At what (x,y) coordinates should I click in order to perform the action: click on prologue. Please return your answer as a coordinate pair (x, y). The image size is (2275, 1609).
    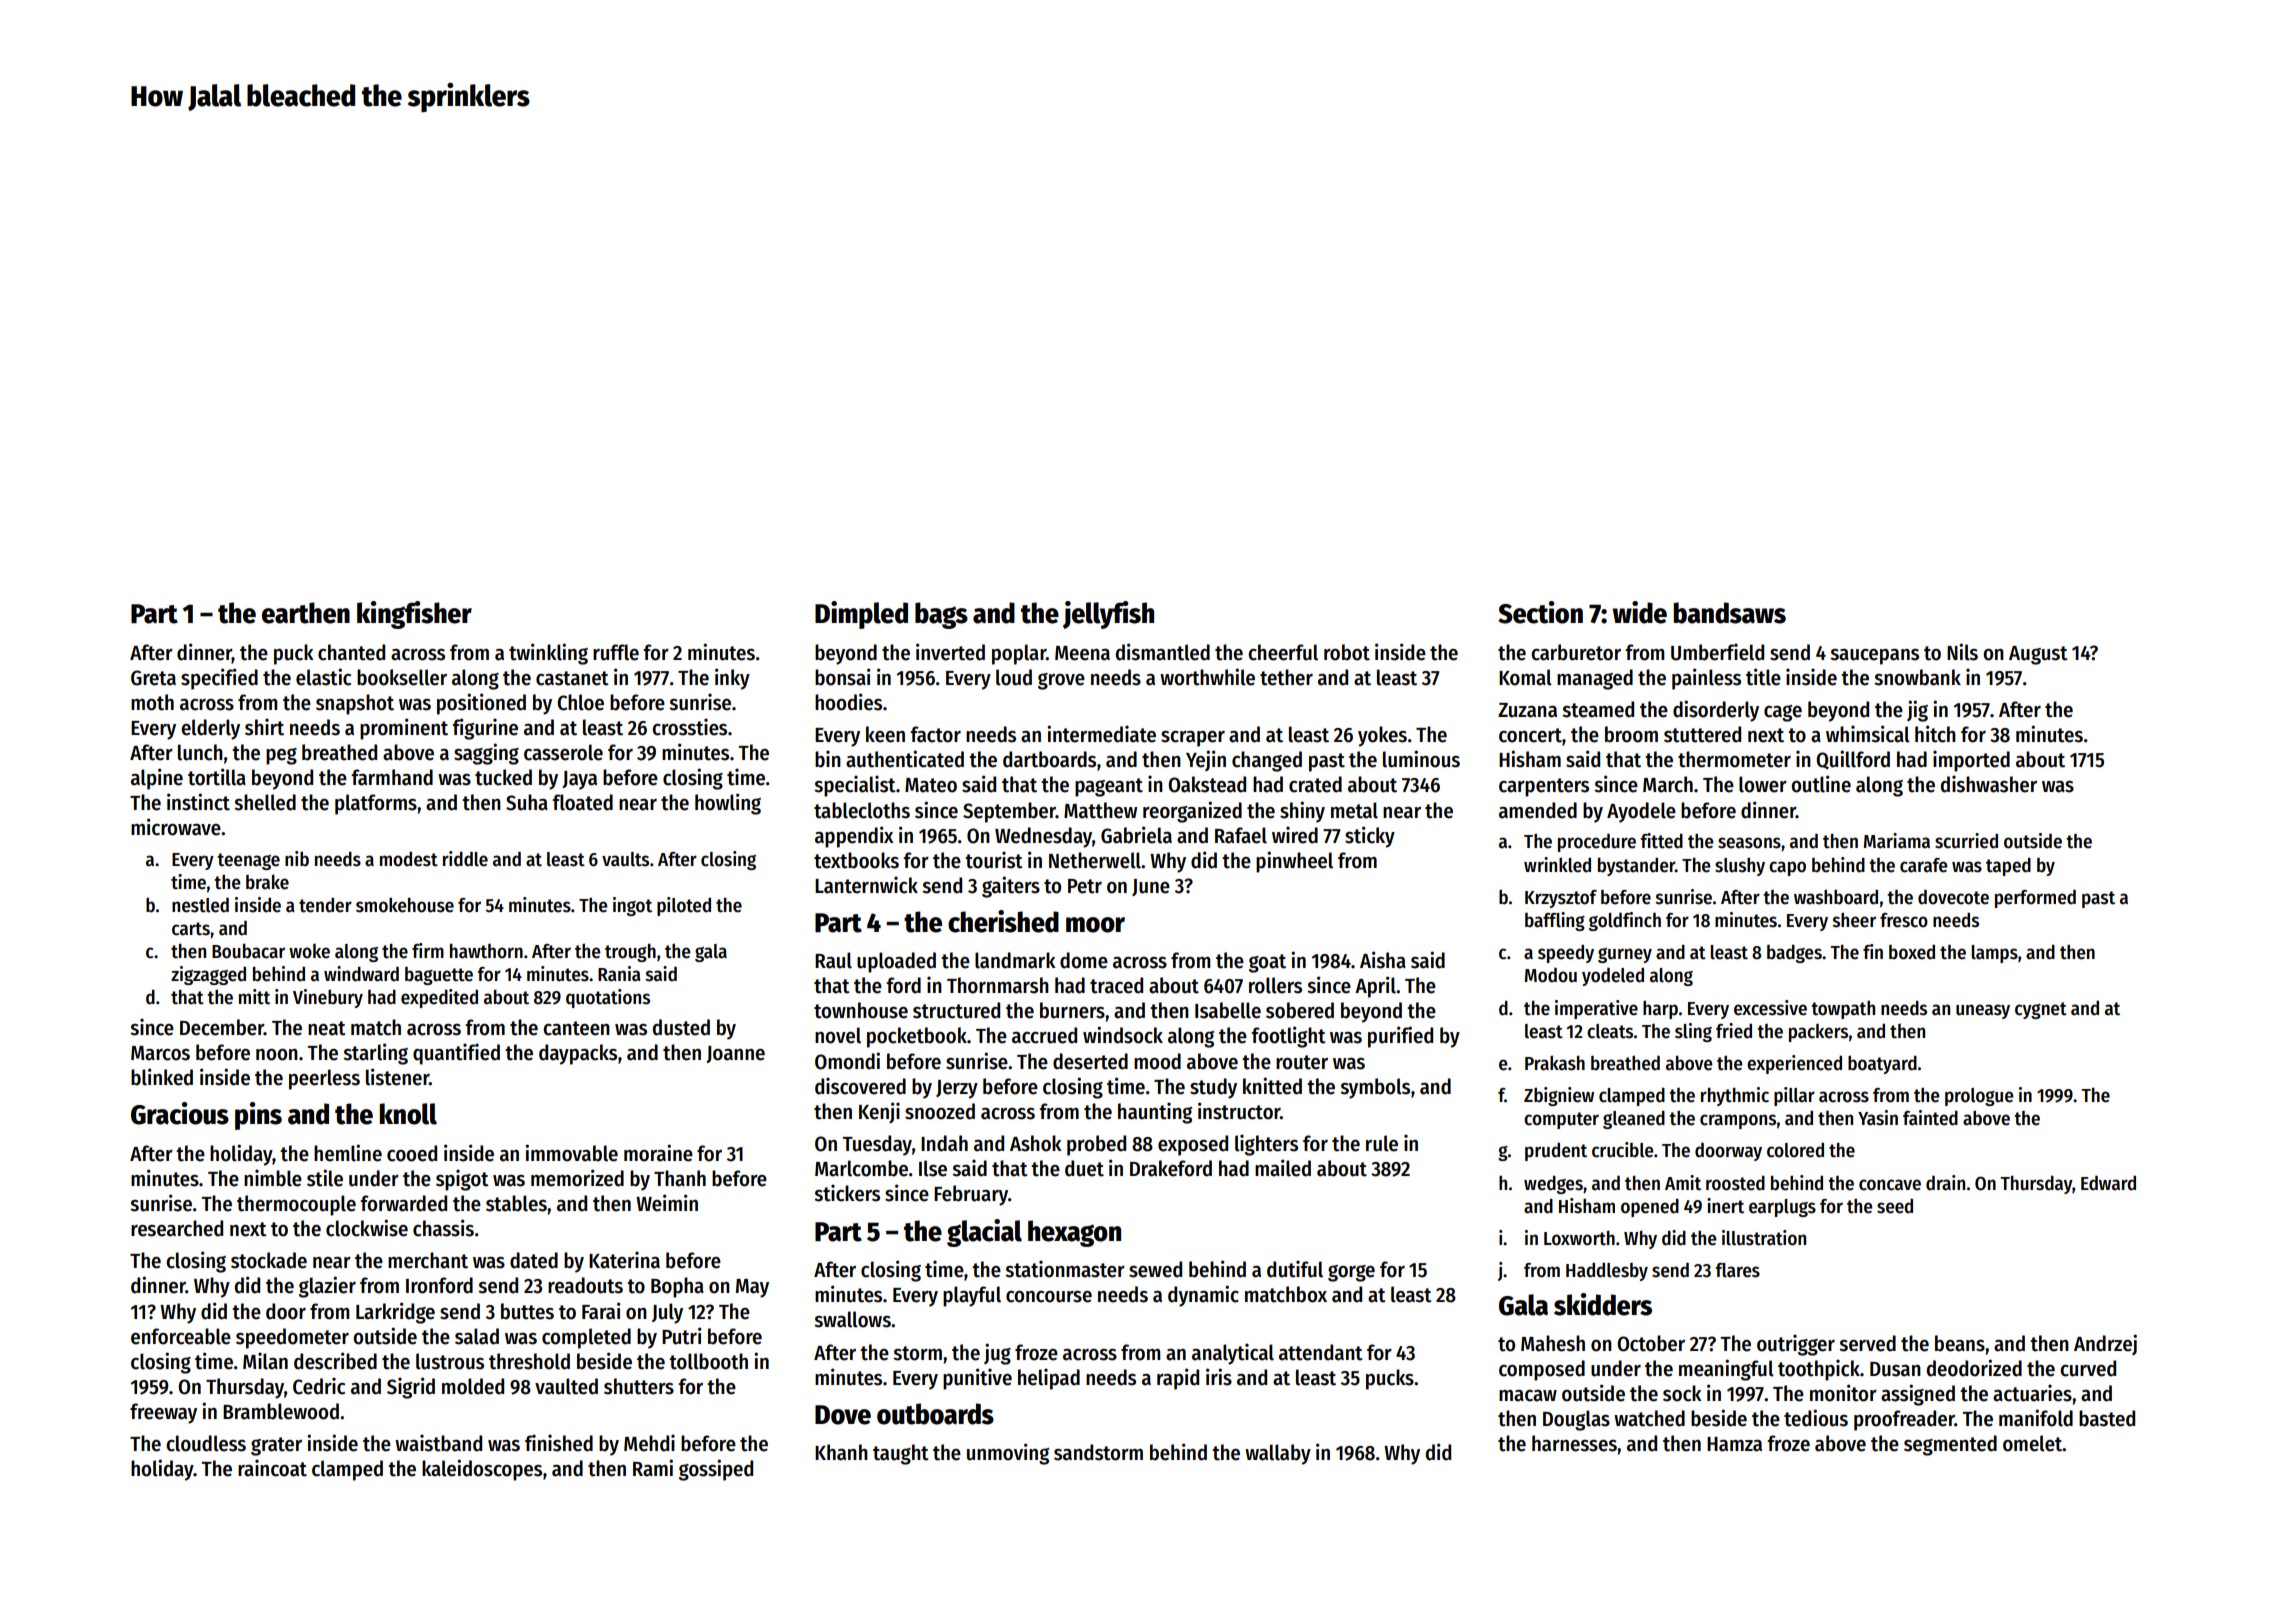
    Looking at the image, I should click on (1979, 1097).
